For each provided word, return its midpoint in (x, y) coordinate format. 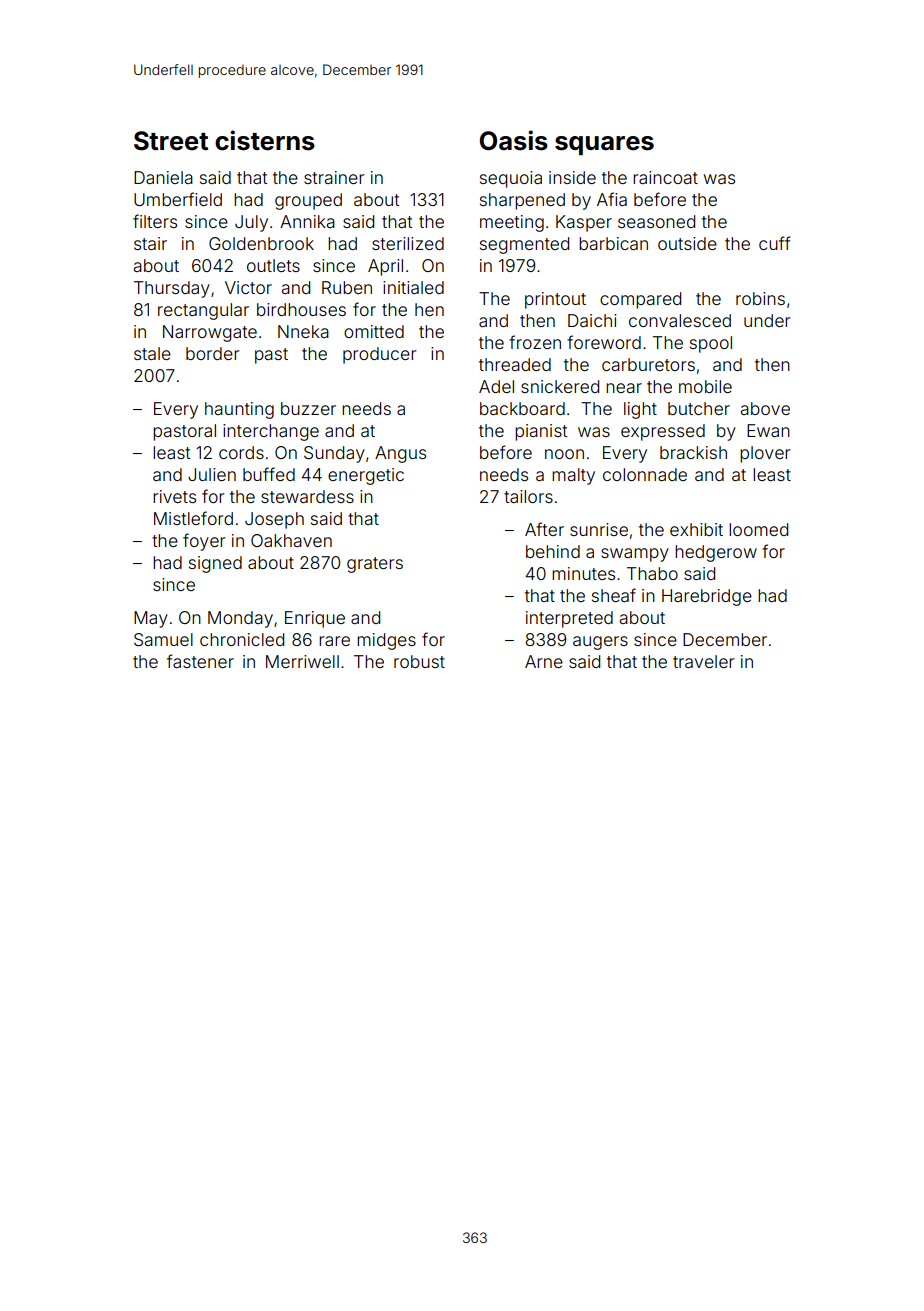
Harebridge (707, 597)
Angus (400, 454)
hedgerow (716, 553)
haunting (239, 410)
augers (600, 643)
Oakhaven (291, 540)
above (765, 408)
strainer (334, 177)
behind (553, 551)
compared (640, 300)
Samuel (163, 639)
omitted (374, 331)
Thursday (172, 289)
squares (604, 145)
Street (171, 141)
